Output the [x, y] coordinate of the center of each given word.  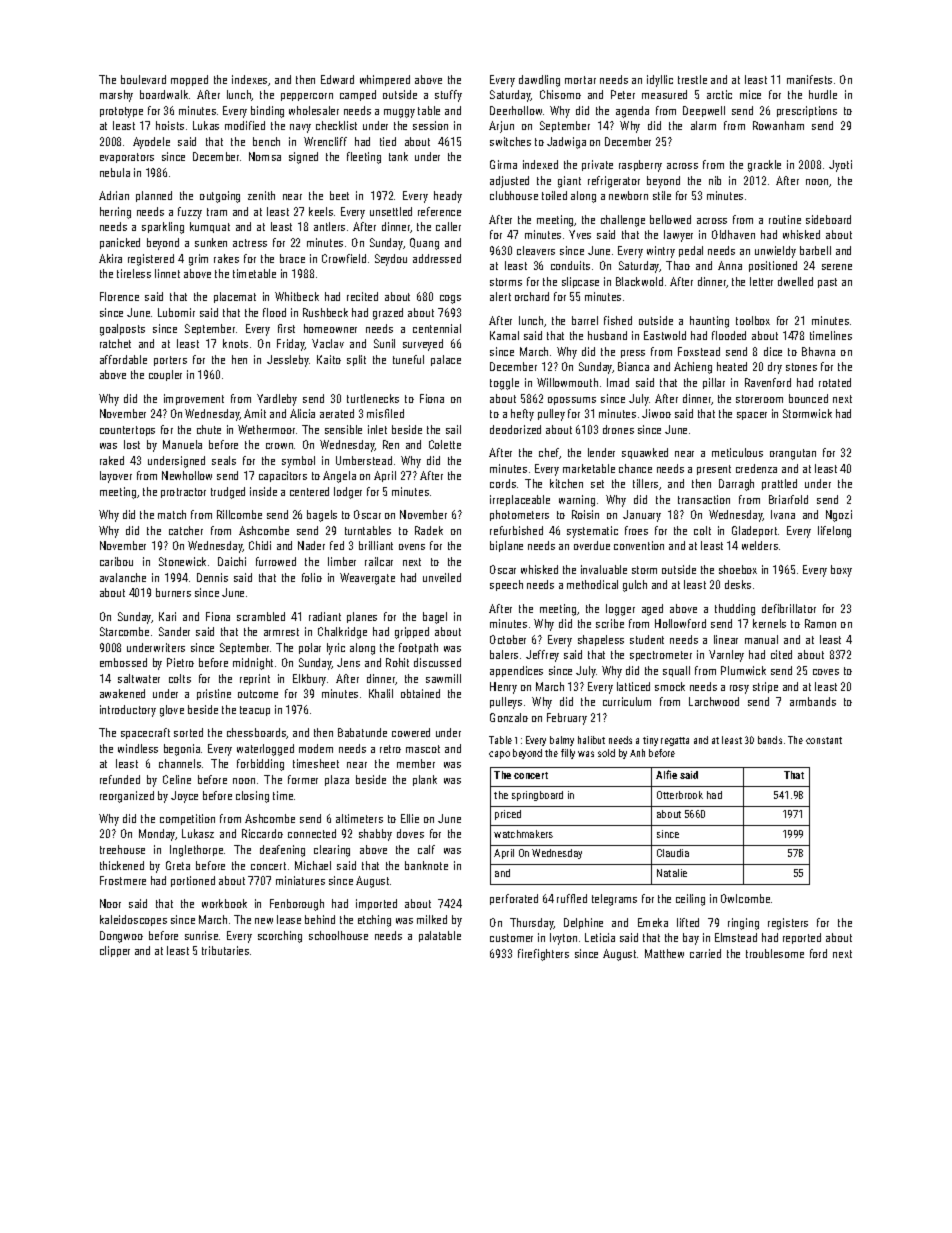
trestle [692, 79]
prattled [779, 484]
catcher [186, 530]
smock [670, 686]
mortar [580, 80]
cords [503, 483]
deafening [282, 851]
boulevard [143, 79]
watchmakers [523, 834]
